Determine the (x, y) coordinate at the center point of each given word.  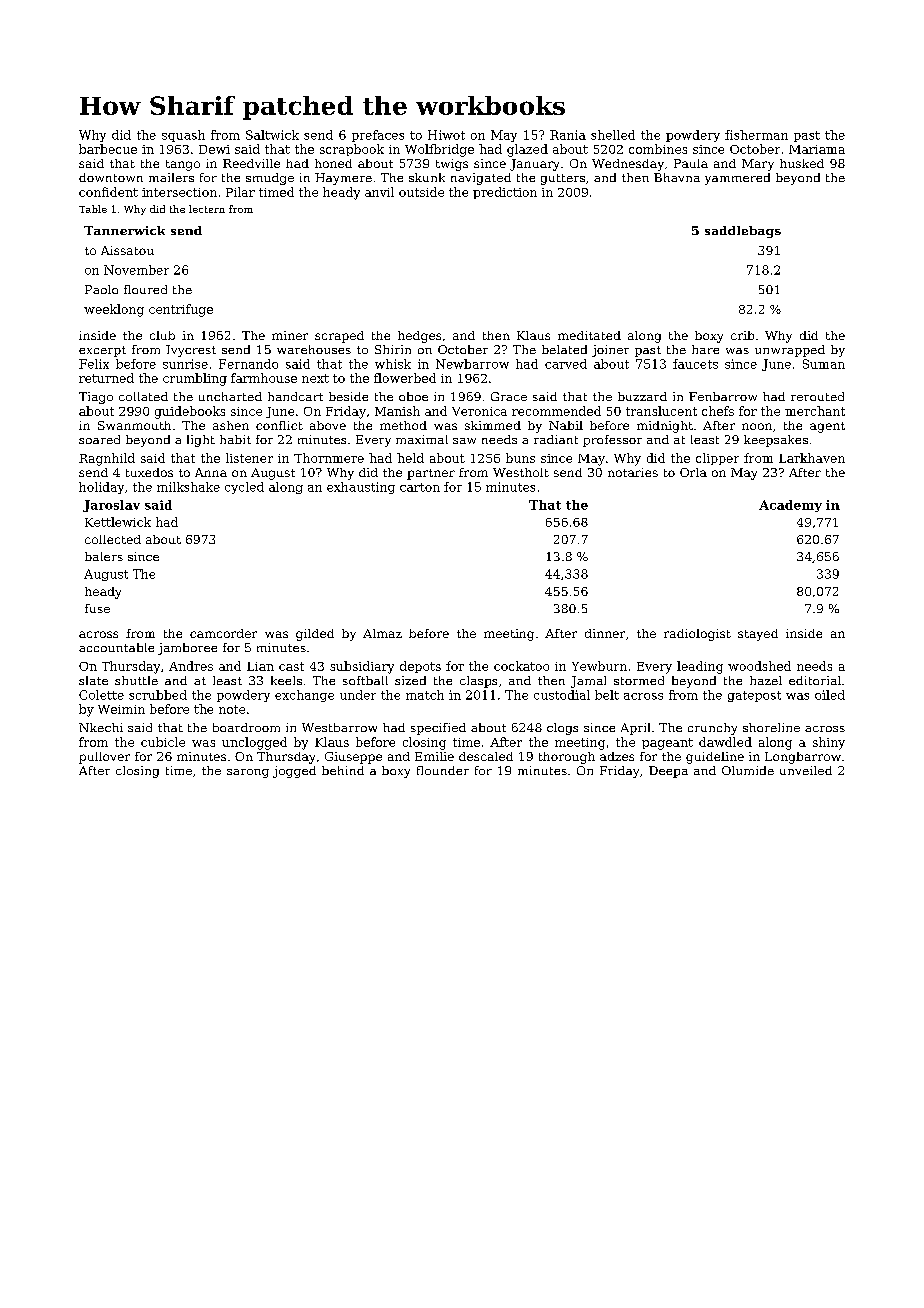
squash (183, 136)
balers (104, 556)
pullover (104, 758)
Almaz (382, 633)
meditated (589, 335)
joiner (610, 351)
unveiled (806, 770)
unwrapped (790, 351)
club (162, 335)
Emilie (434, 756)
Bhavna (677, 177)
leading (700, 667)
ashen (231, 425)
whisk (393, 364)
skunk (427, 177)
